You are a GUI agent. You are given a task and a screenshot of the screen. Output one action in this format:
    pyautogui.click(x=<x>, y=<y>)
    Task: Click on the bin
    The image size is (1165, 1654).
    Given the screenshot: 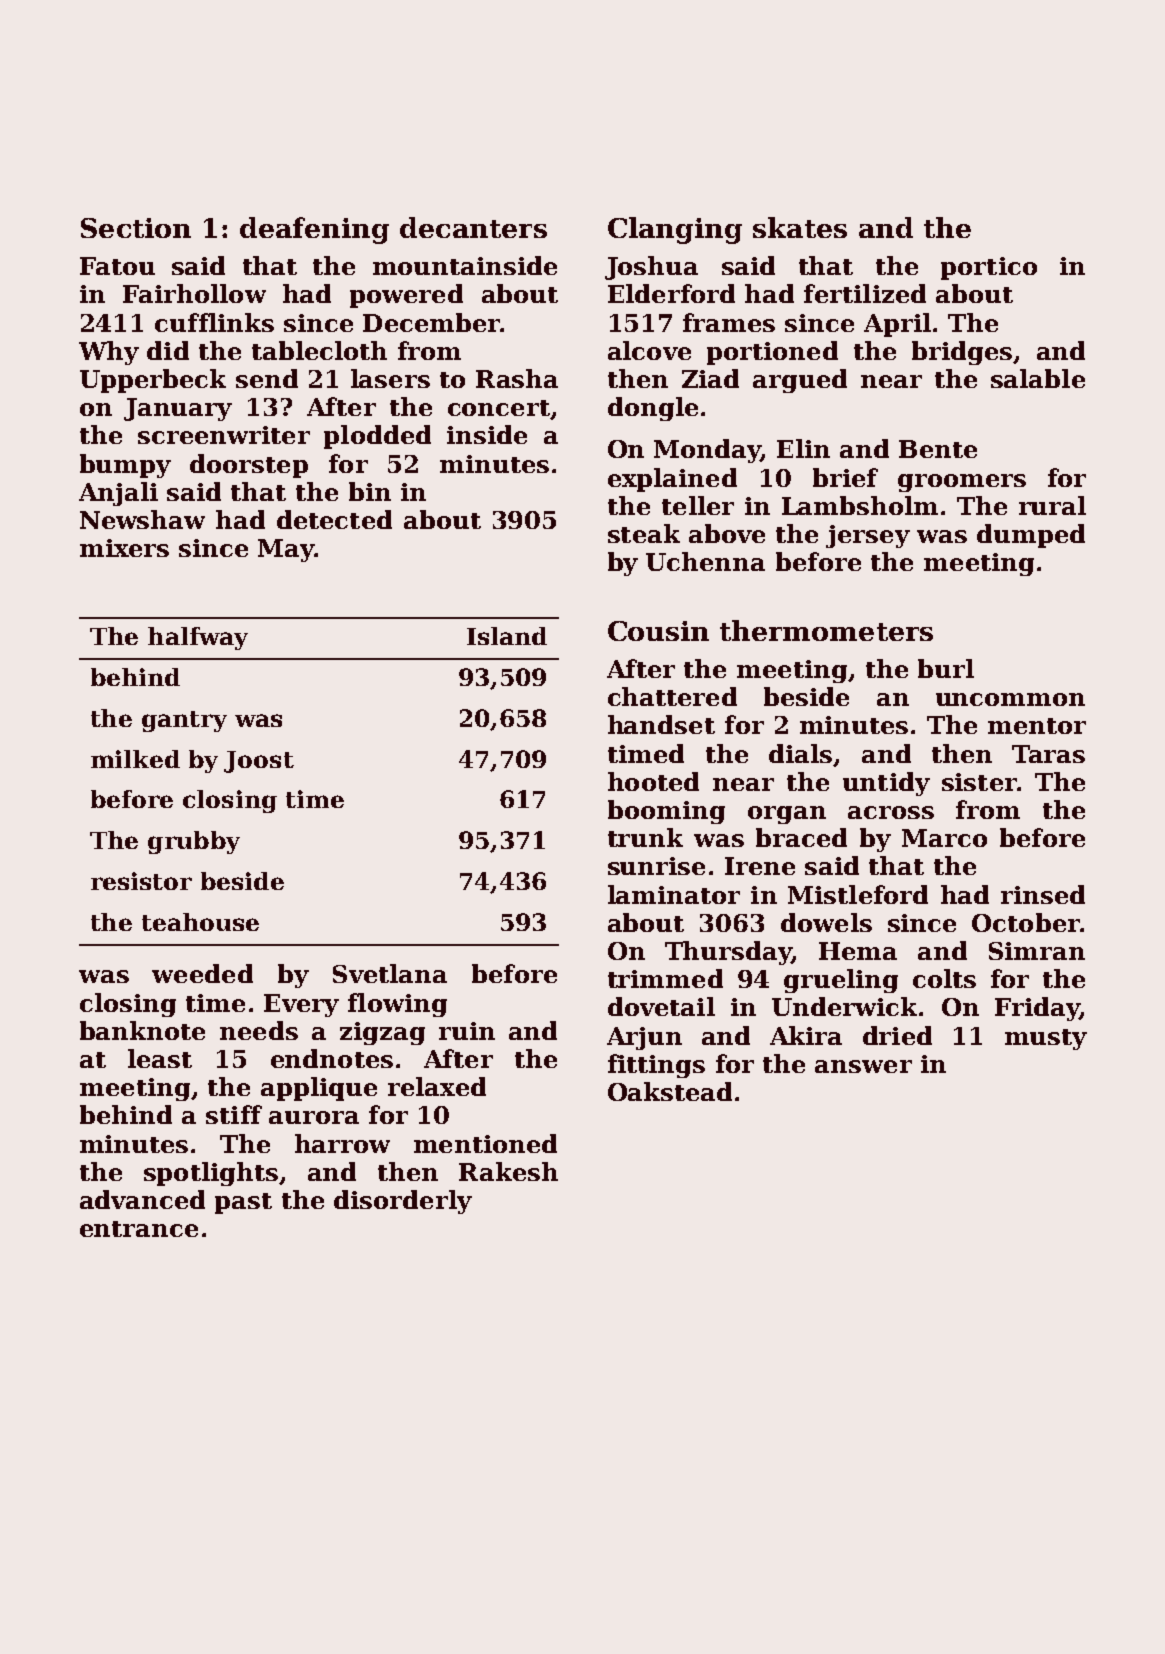 What is the action you would take?
    pyautogui.click(x=370, y=491)
